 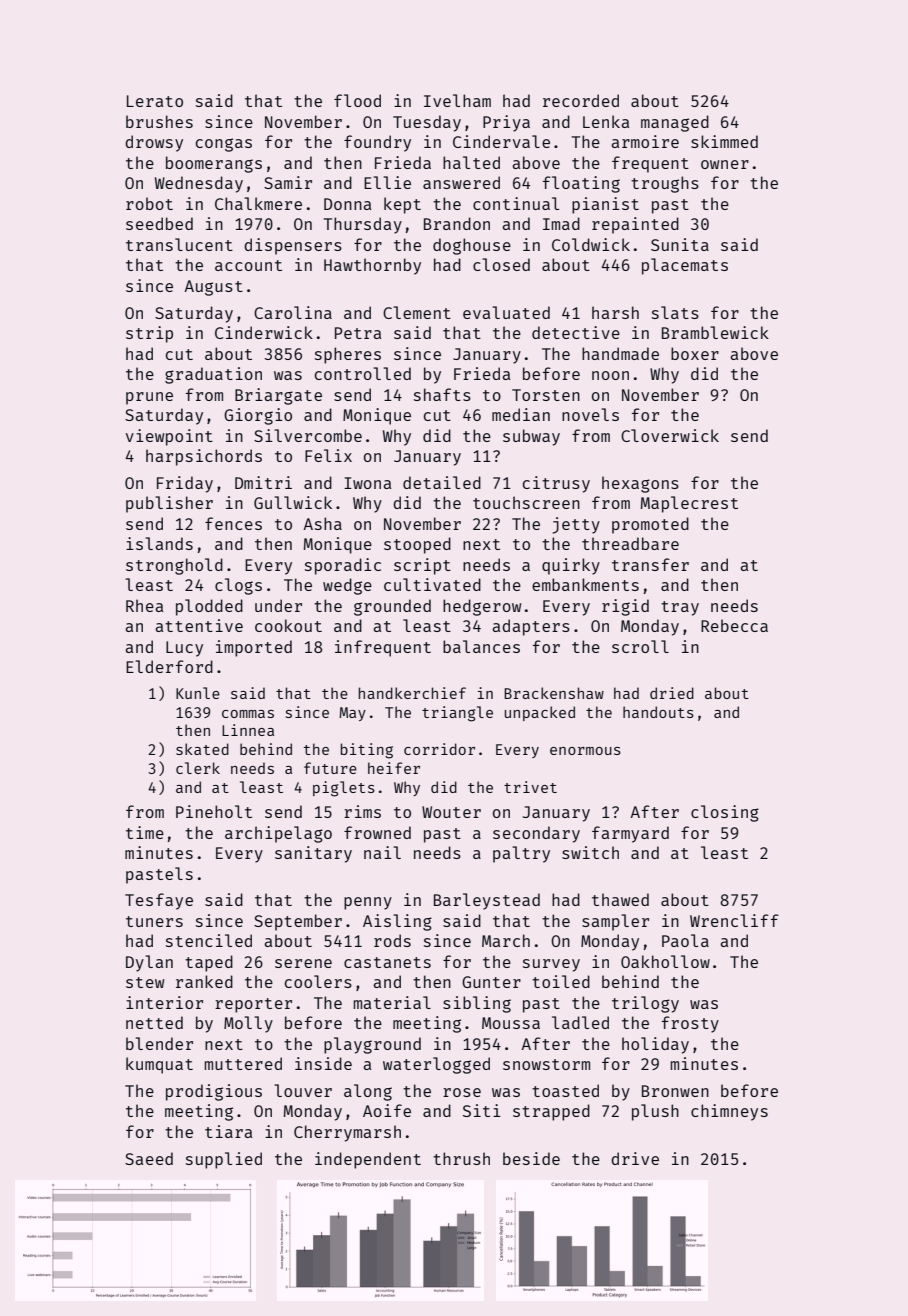 I want to click on Cherrymarsh, so click(x=347, y=1133).
